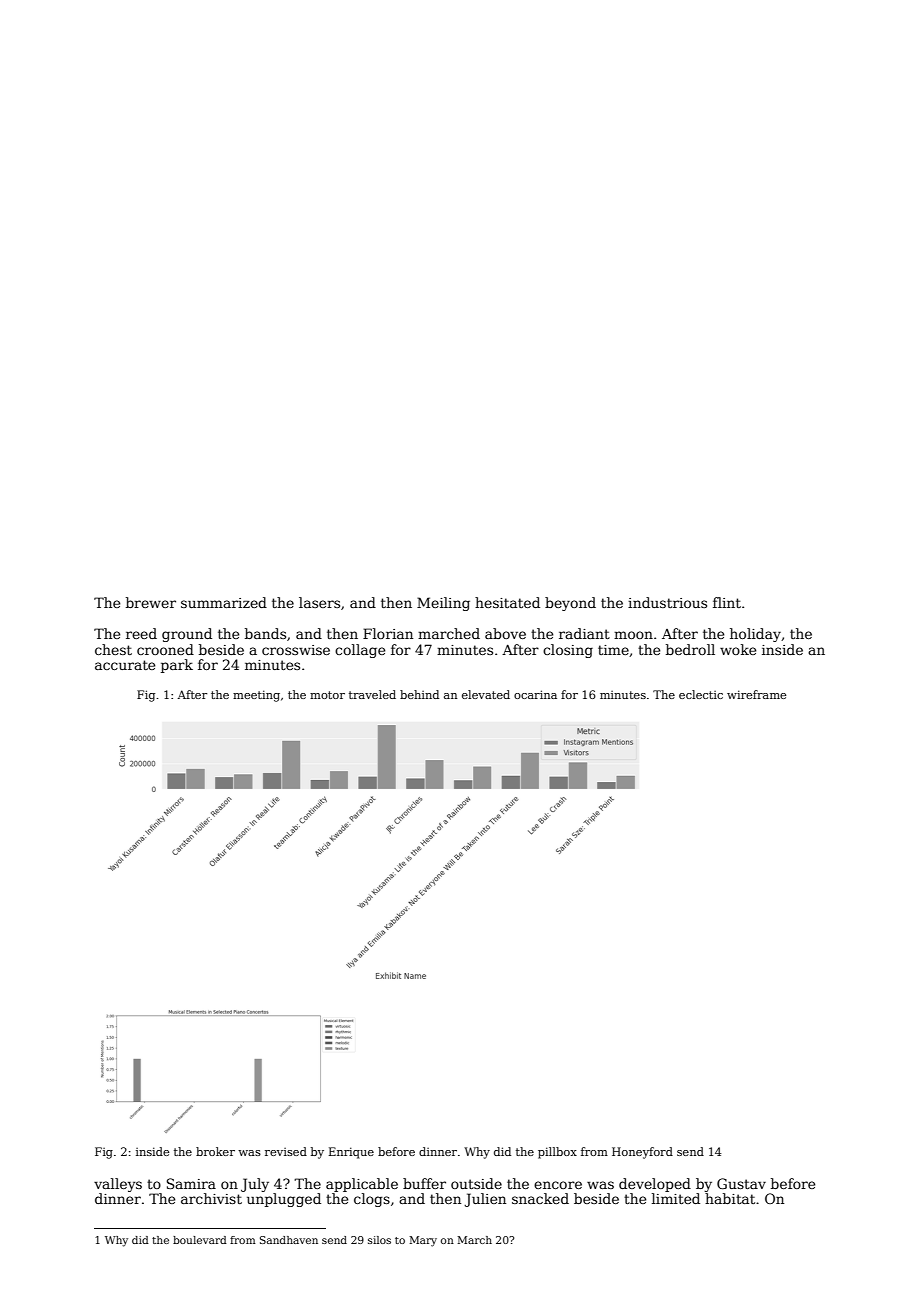  Describe the element at coordinates (755, 635) in the screenshot. I see `holiday` at that location.
